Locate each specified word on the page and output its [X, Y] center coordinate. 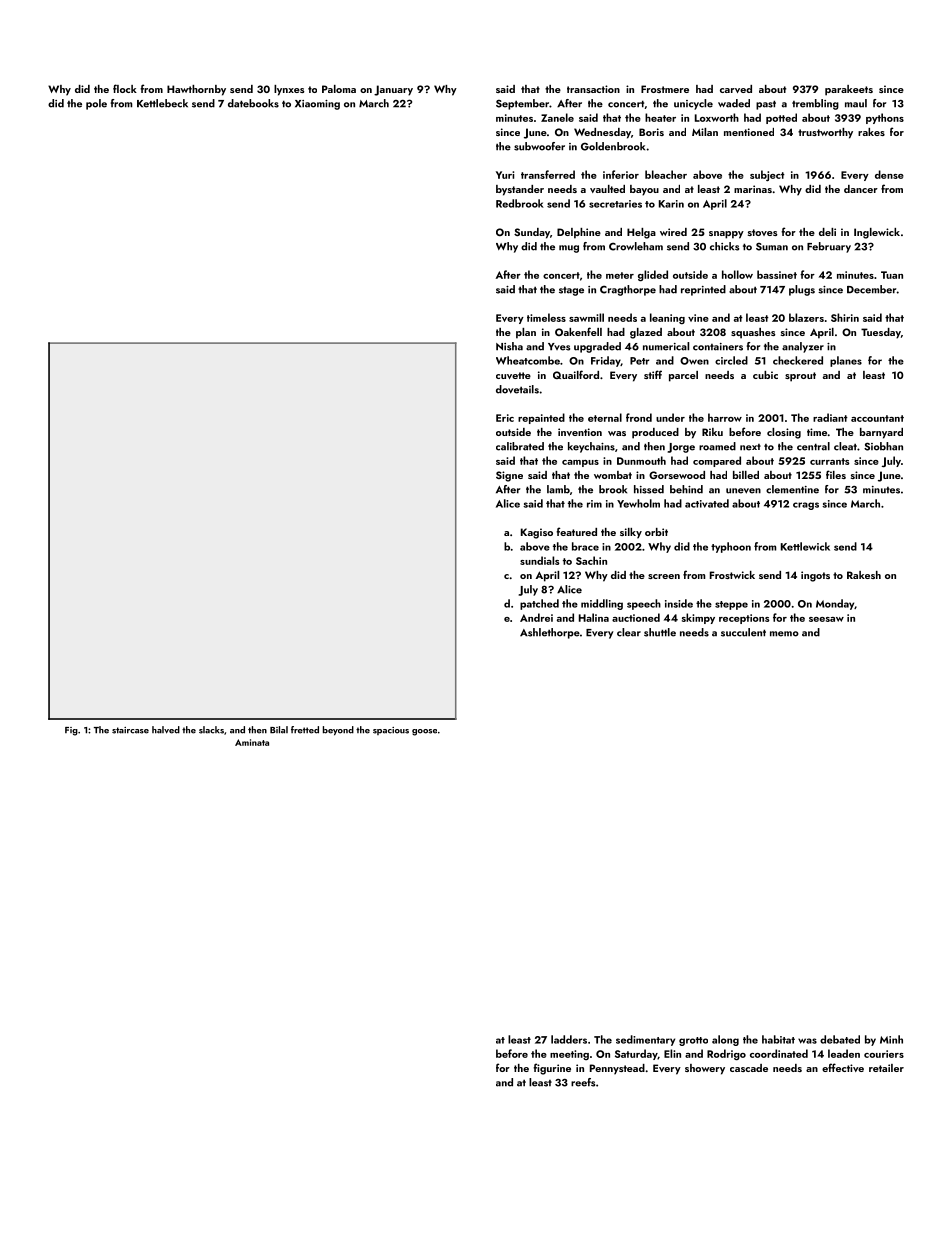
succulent [743, 632]
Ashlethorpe [550, 633]
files [836, 474]
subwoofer [539, 146]
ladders [569, 1039]
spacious [391, 731]
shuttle [660, 632]
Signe [509, 476]
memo [784, 634]
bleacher [666, 174]
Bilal [279, 730]
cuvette [513, 375]
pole [96, 104]
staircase [130, 730]
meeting [569, 1055]
